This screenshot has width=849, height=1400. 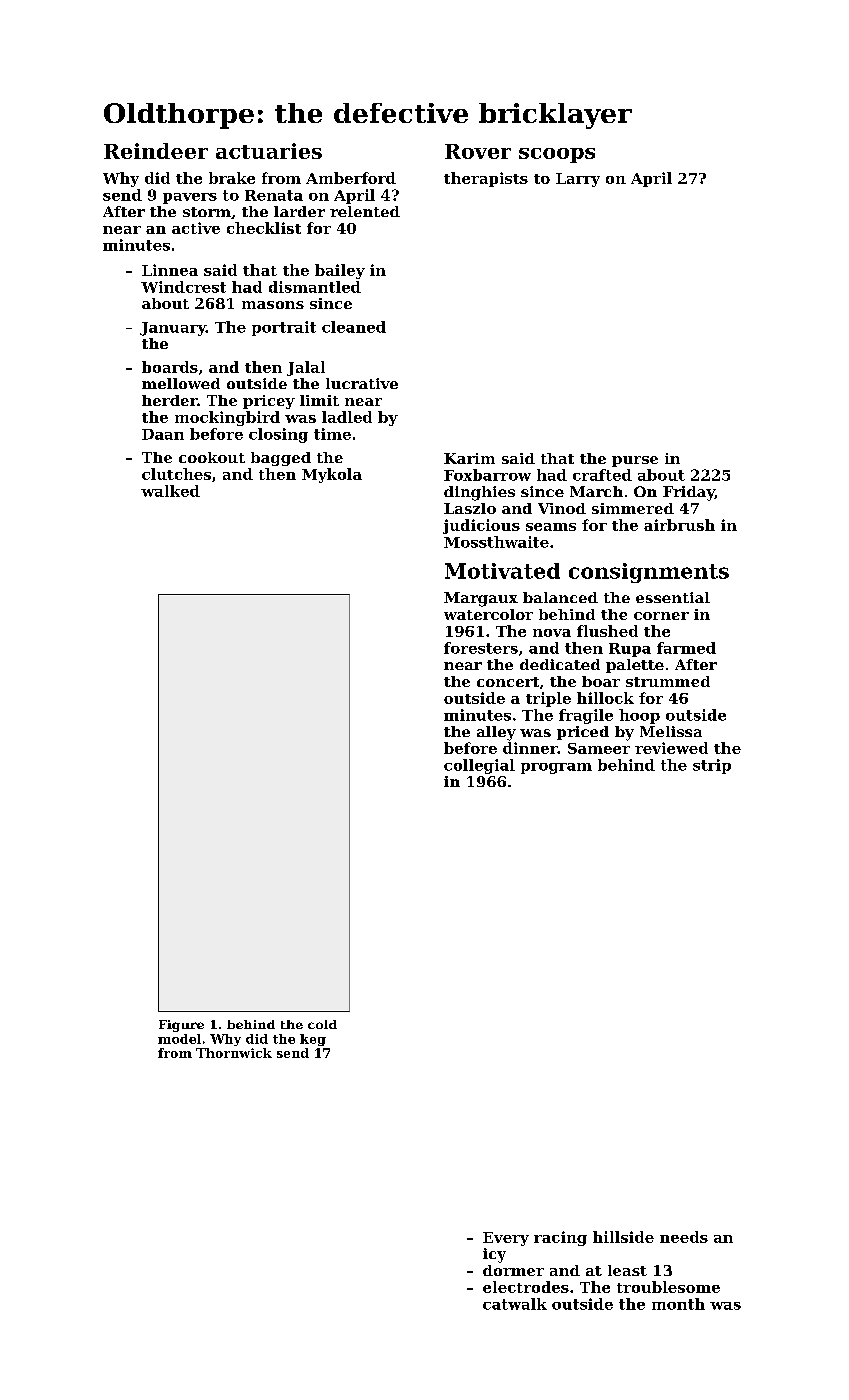 I want to click on cleaned, so click(x=354, y=327).
